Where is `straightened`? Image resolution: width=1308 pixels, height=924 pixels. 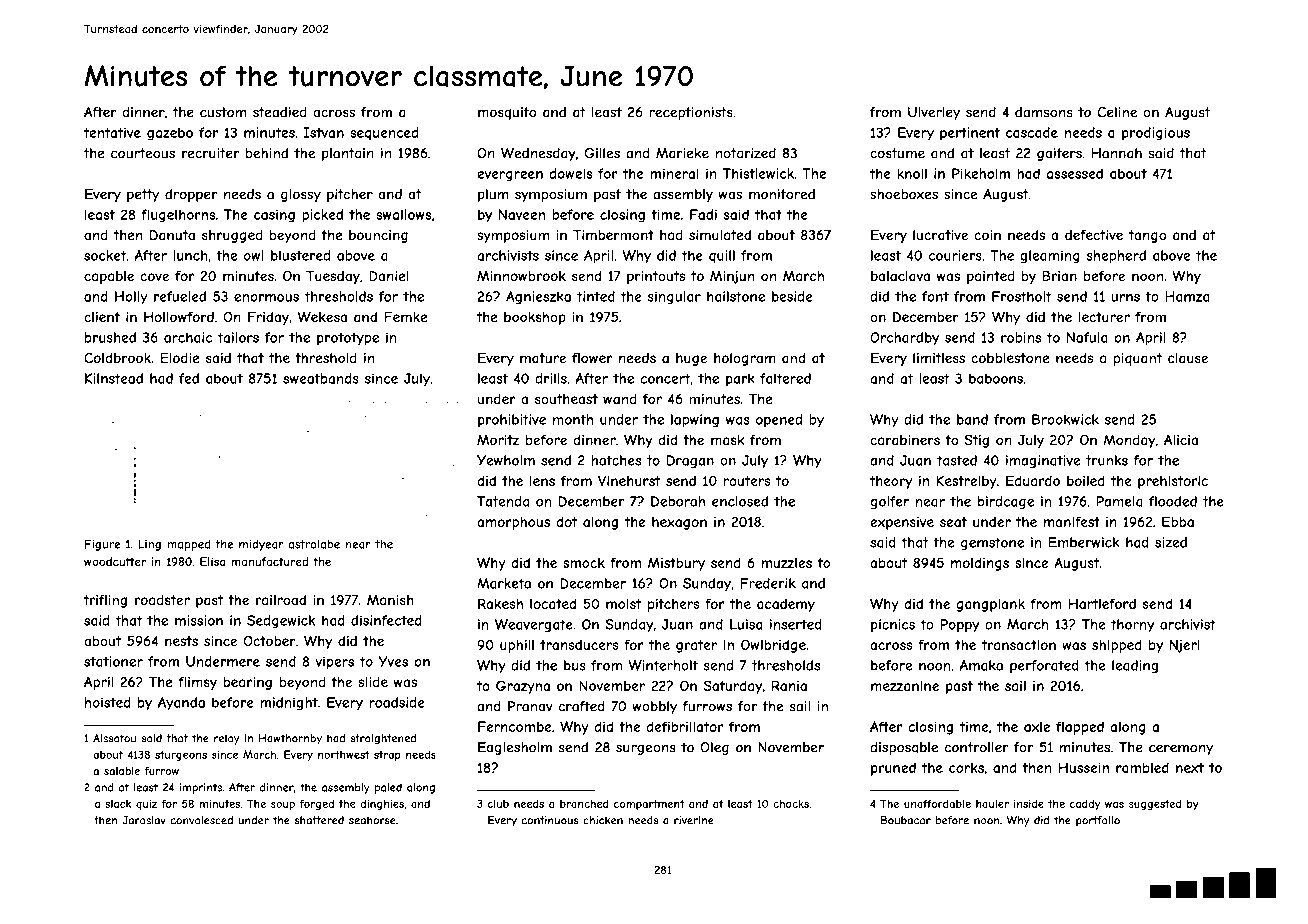
straightened is located at coordinates (383, 739).
